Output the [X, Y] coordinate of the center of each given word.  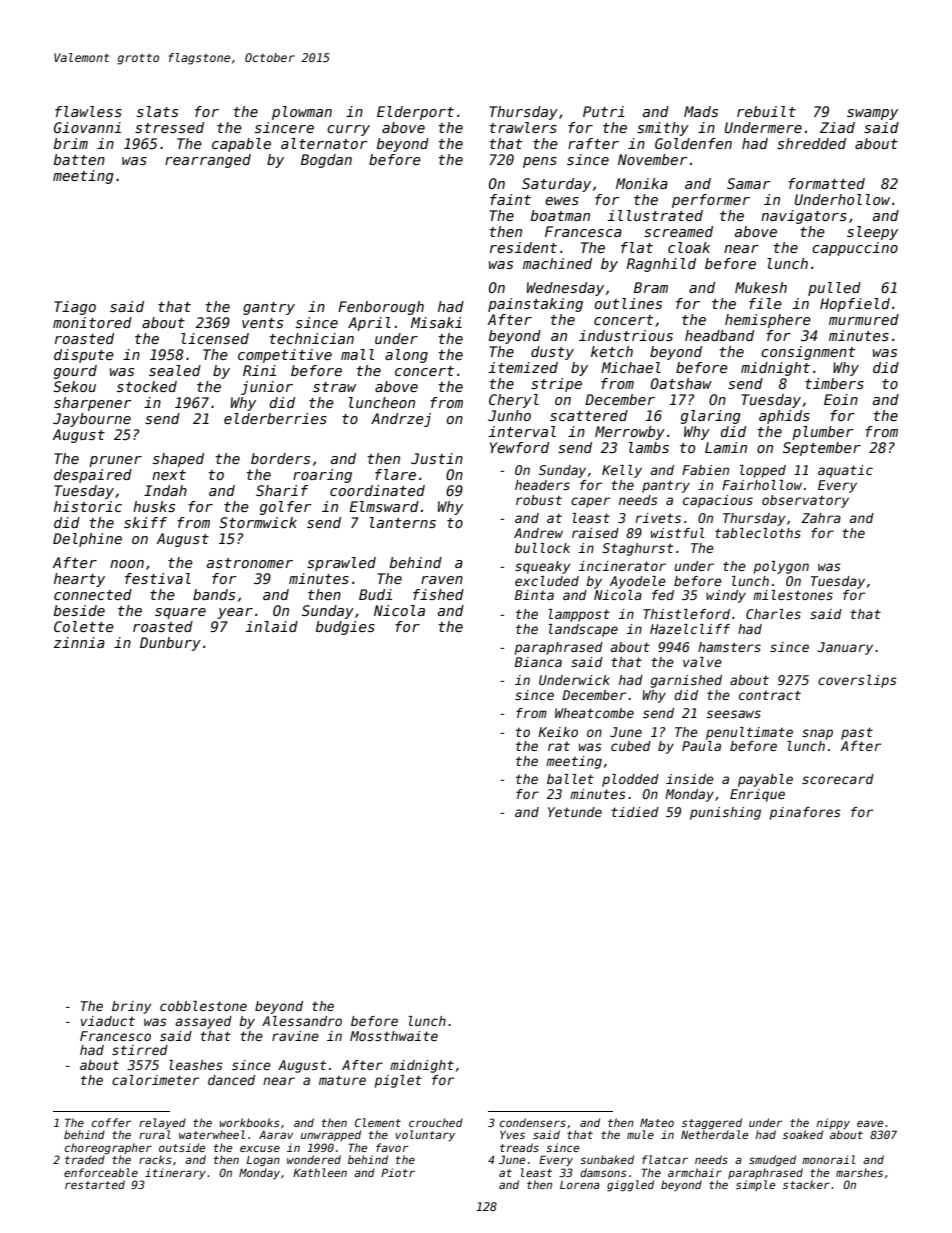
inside [690, 779]
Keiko [558, 732]
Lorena [580, 1185]
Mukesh [761, 287]
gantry [269, 308]
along [406, 356]
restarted [95, 1184]
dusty [552, 353]
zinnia [79, 642]
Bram [651, 287]
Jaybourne [92, 420]
